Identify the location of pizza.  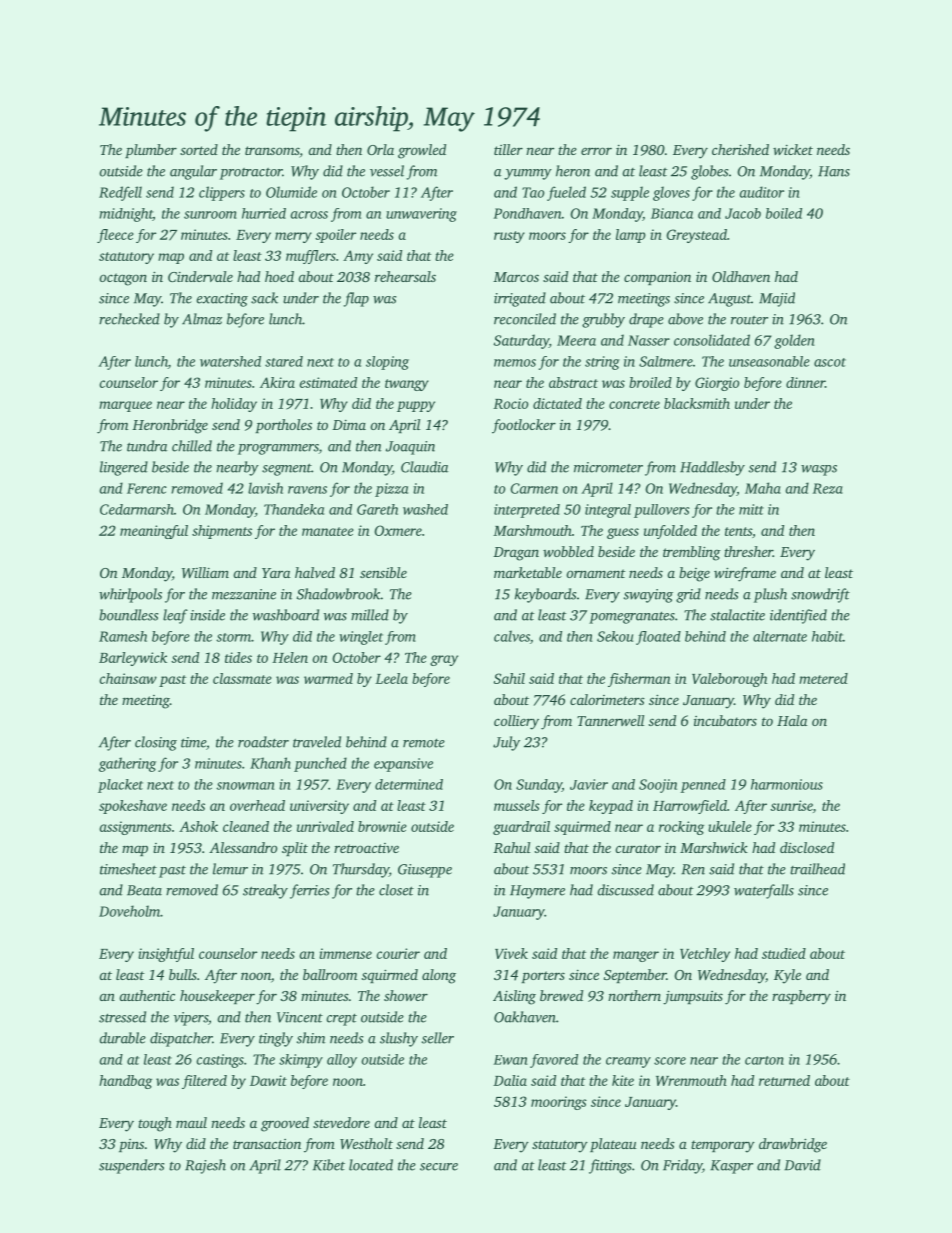
(391, 490).
